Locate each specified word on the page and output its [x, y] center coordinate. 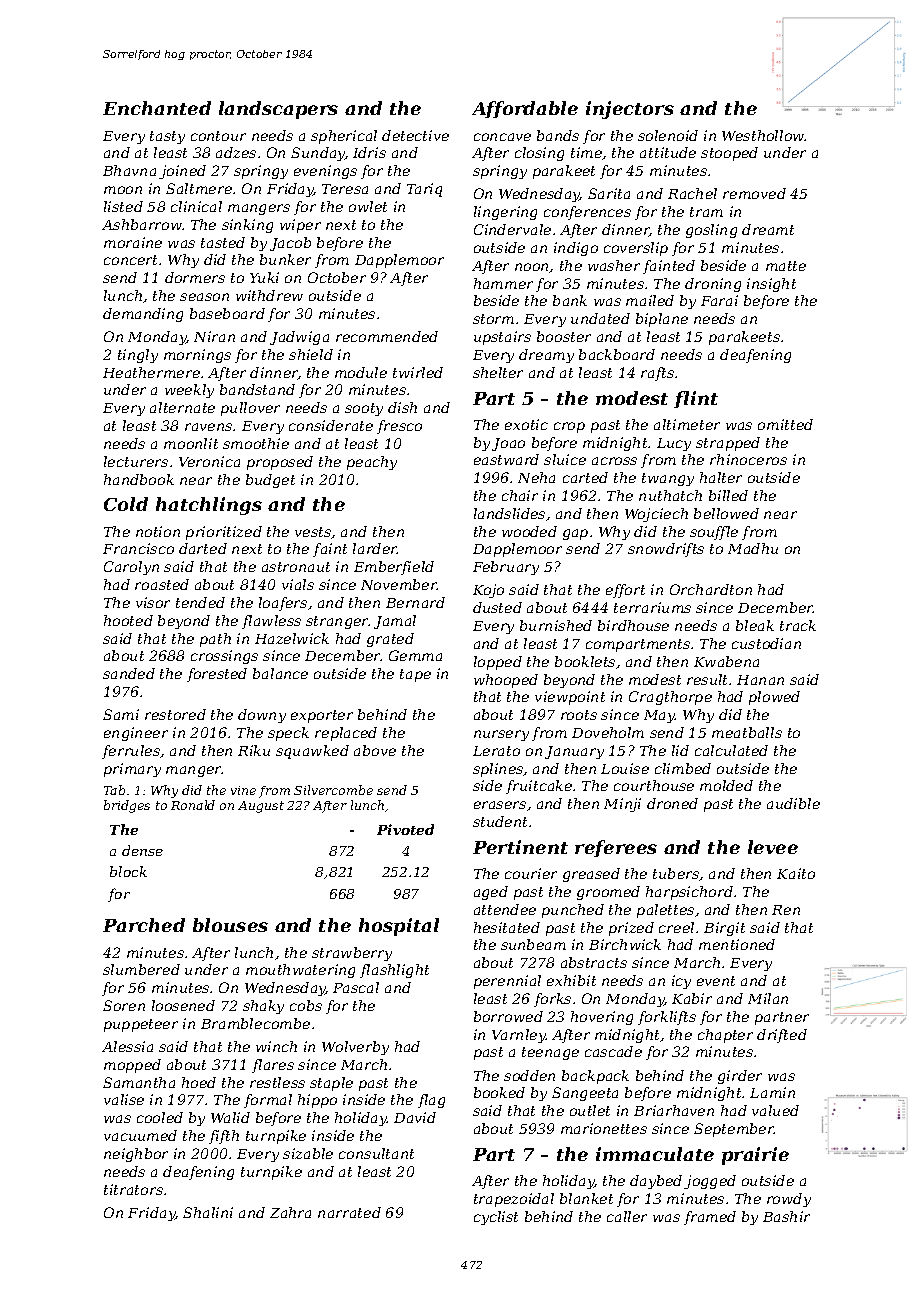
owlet [368, 206]
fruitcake [539, 787]
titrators [133, 1189]
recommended [387, 336]
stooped [729, 154]
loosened [183, 1005]
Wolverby [355, 1048]
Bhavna [129, 170]
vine [243, 790]
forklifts [667, 1018]
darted [203, 548]
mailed [650, 300]
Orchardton [711, 589]
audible [793, 803]
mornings [197, 356]
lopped [498, 663]
